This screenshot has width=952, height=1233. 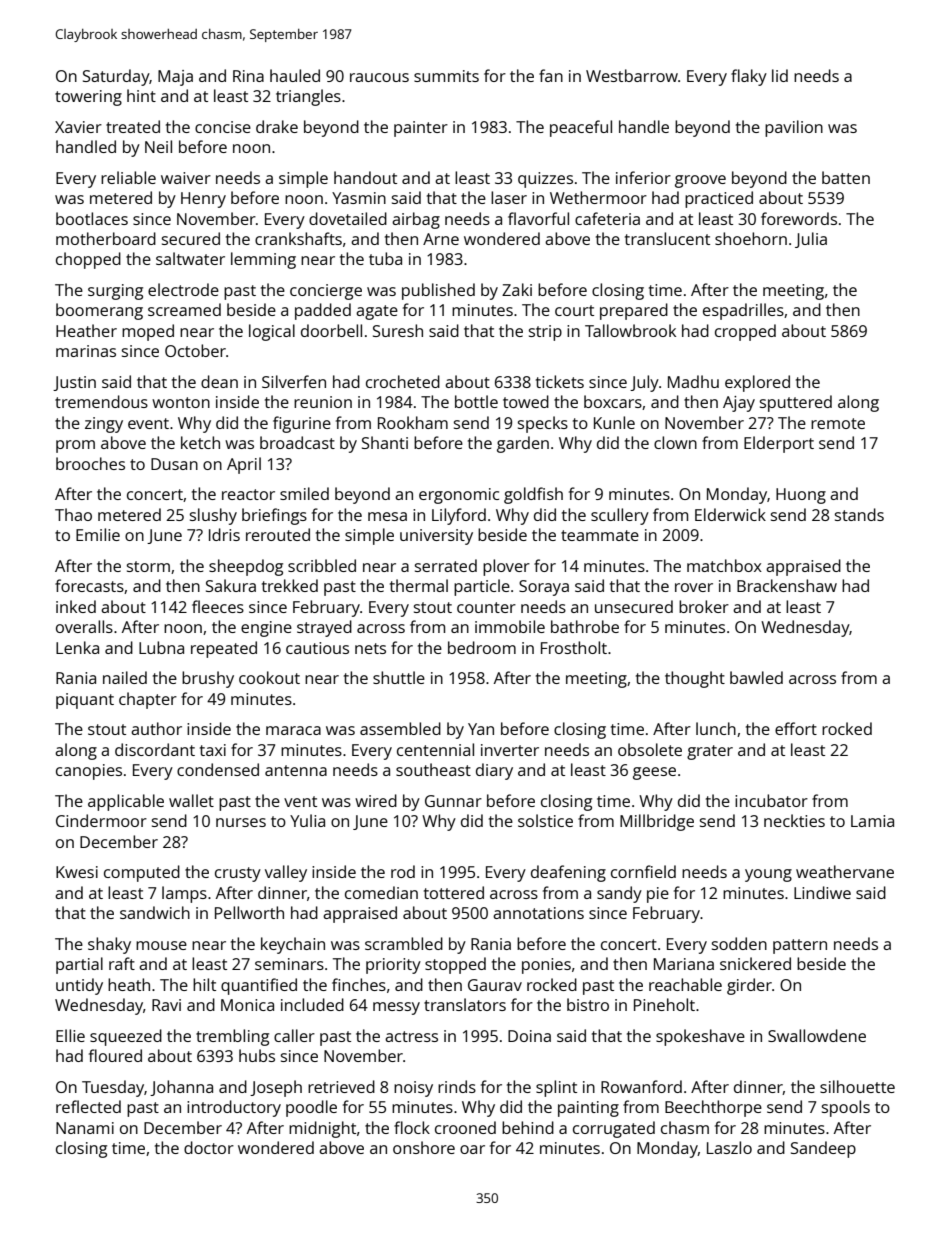 I want to click on doctor, so click(x=209, y=1147).
